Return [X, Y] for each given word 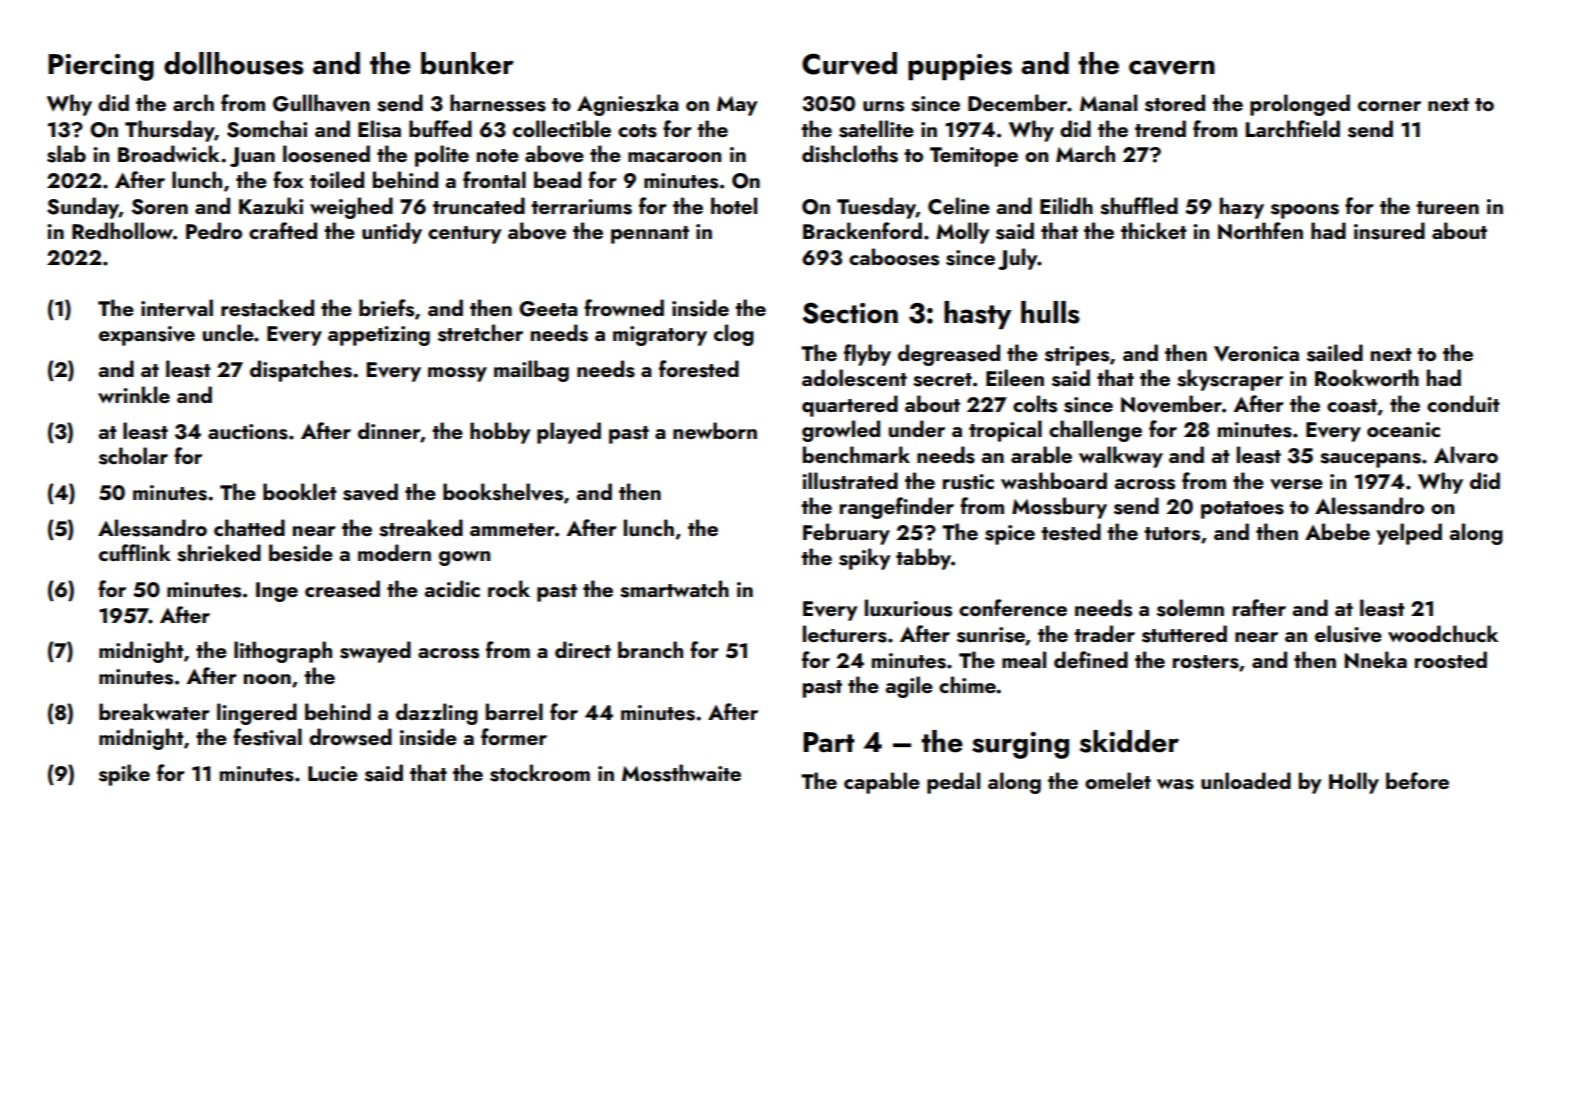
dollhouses [234, 63]
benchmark [856, 454]
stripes [1077, 356]
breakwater [154, 711]
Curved [849, 63]
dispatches [301, 371]
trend [1160, 128]
